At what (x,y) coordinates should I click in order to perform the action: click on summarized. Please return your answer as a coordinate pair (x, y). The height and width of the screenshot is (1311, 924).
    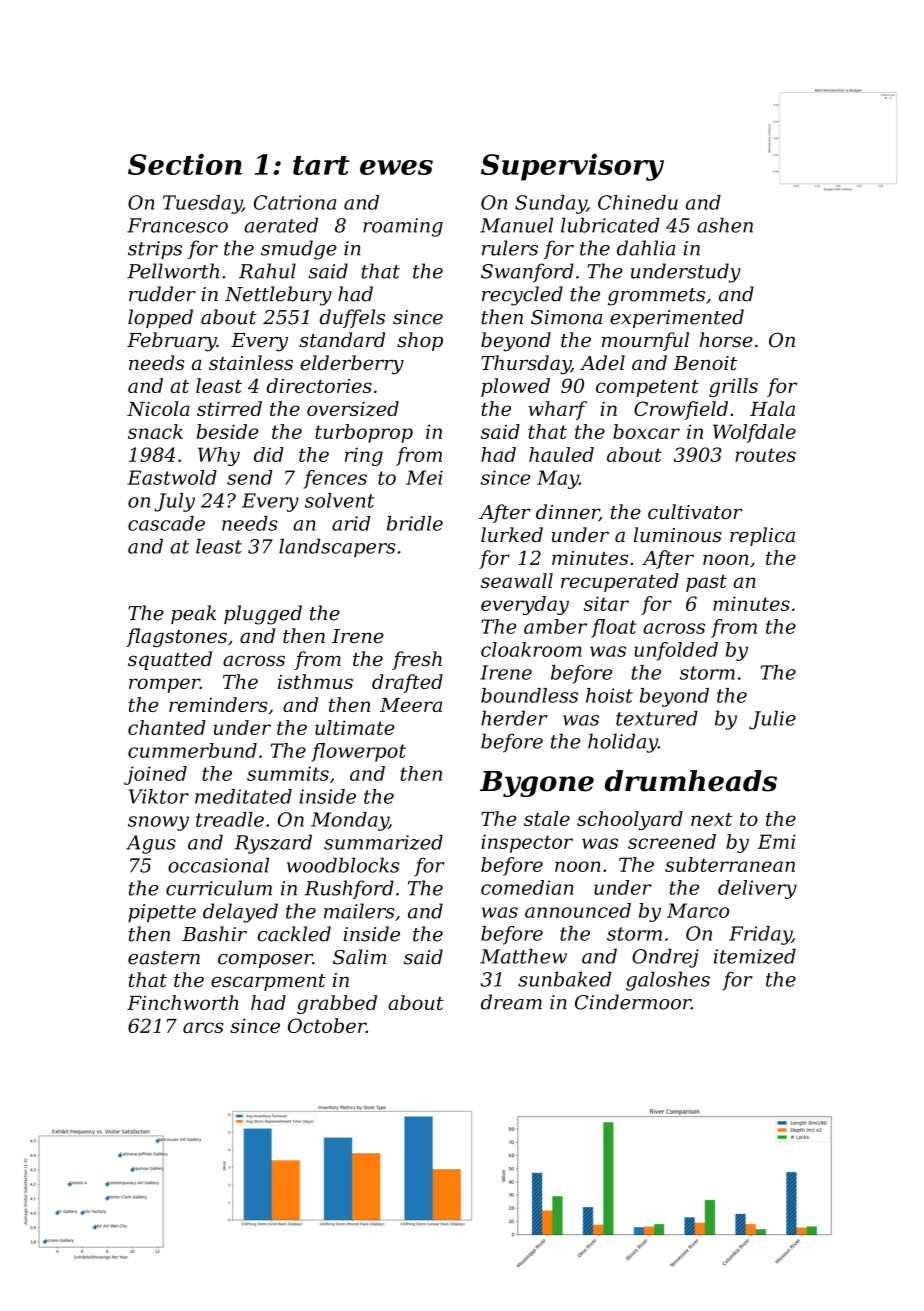
    Looking at the image, I should click on (383, 842).
